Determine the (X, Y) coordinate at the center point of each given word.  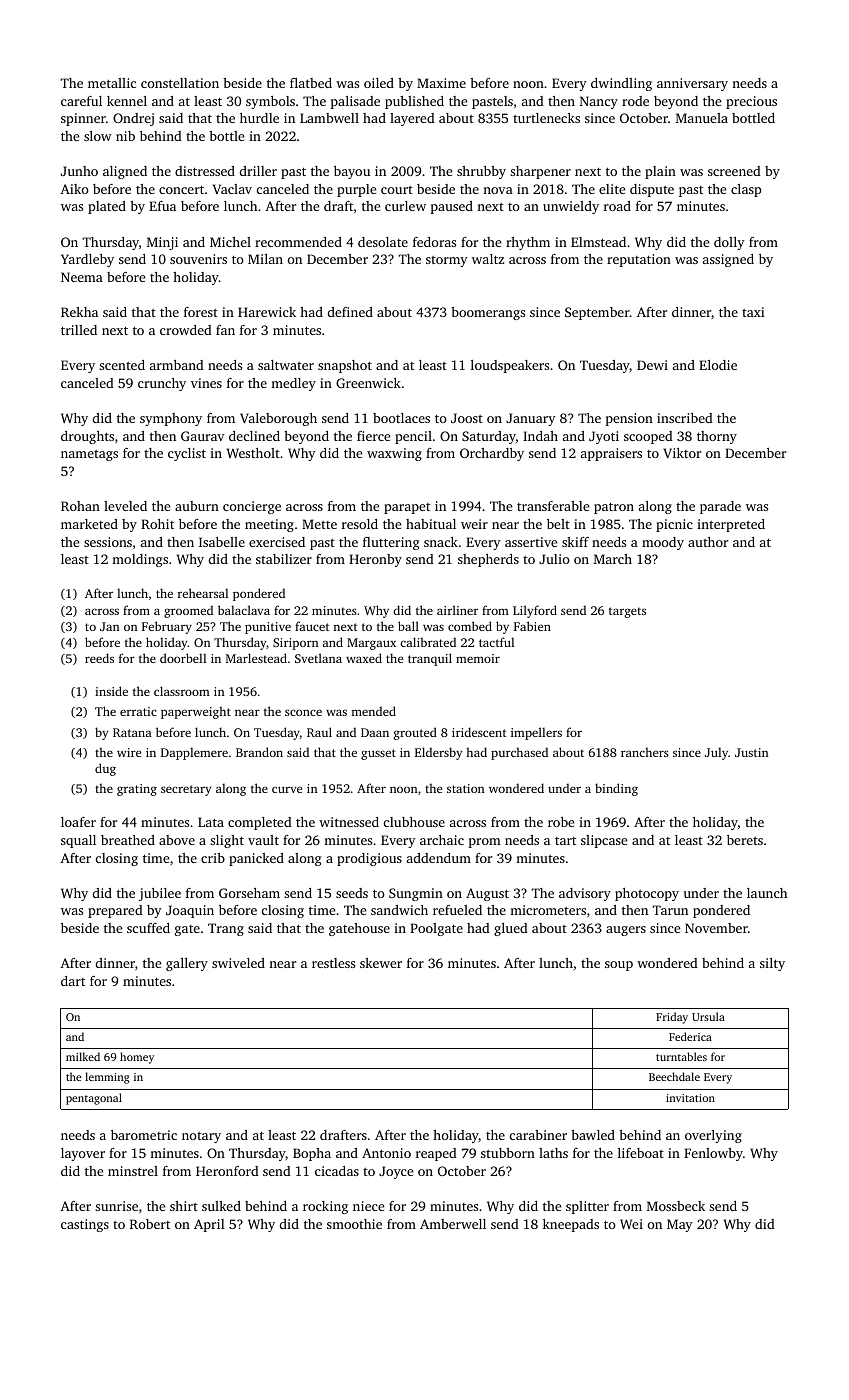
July (717, 753)
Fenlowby (713, 1154)
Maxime (441, 83)
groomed (188, 611)
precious (751, 102)
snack (441, 542)
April (209, 1225)
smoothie (354, 1224)
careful (81, 101)
